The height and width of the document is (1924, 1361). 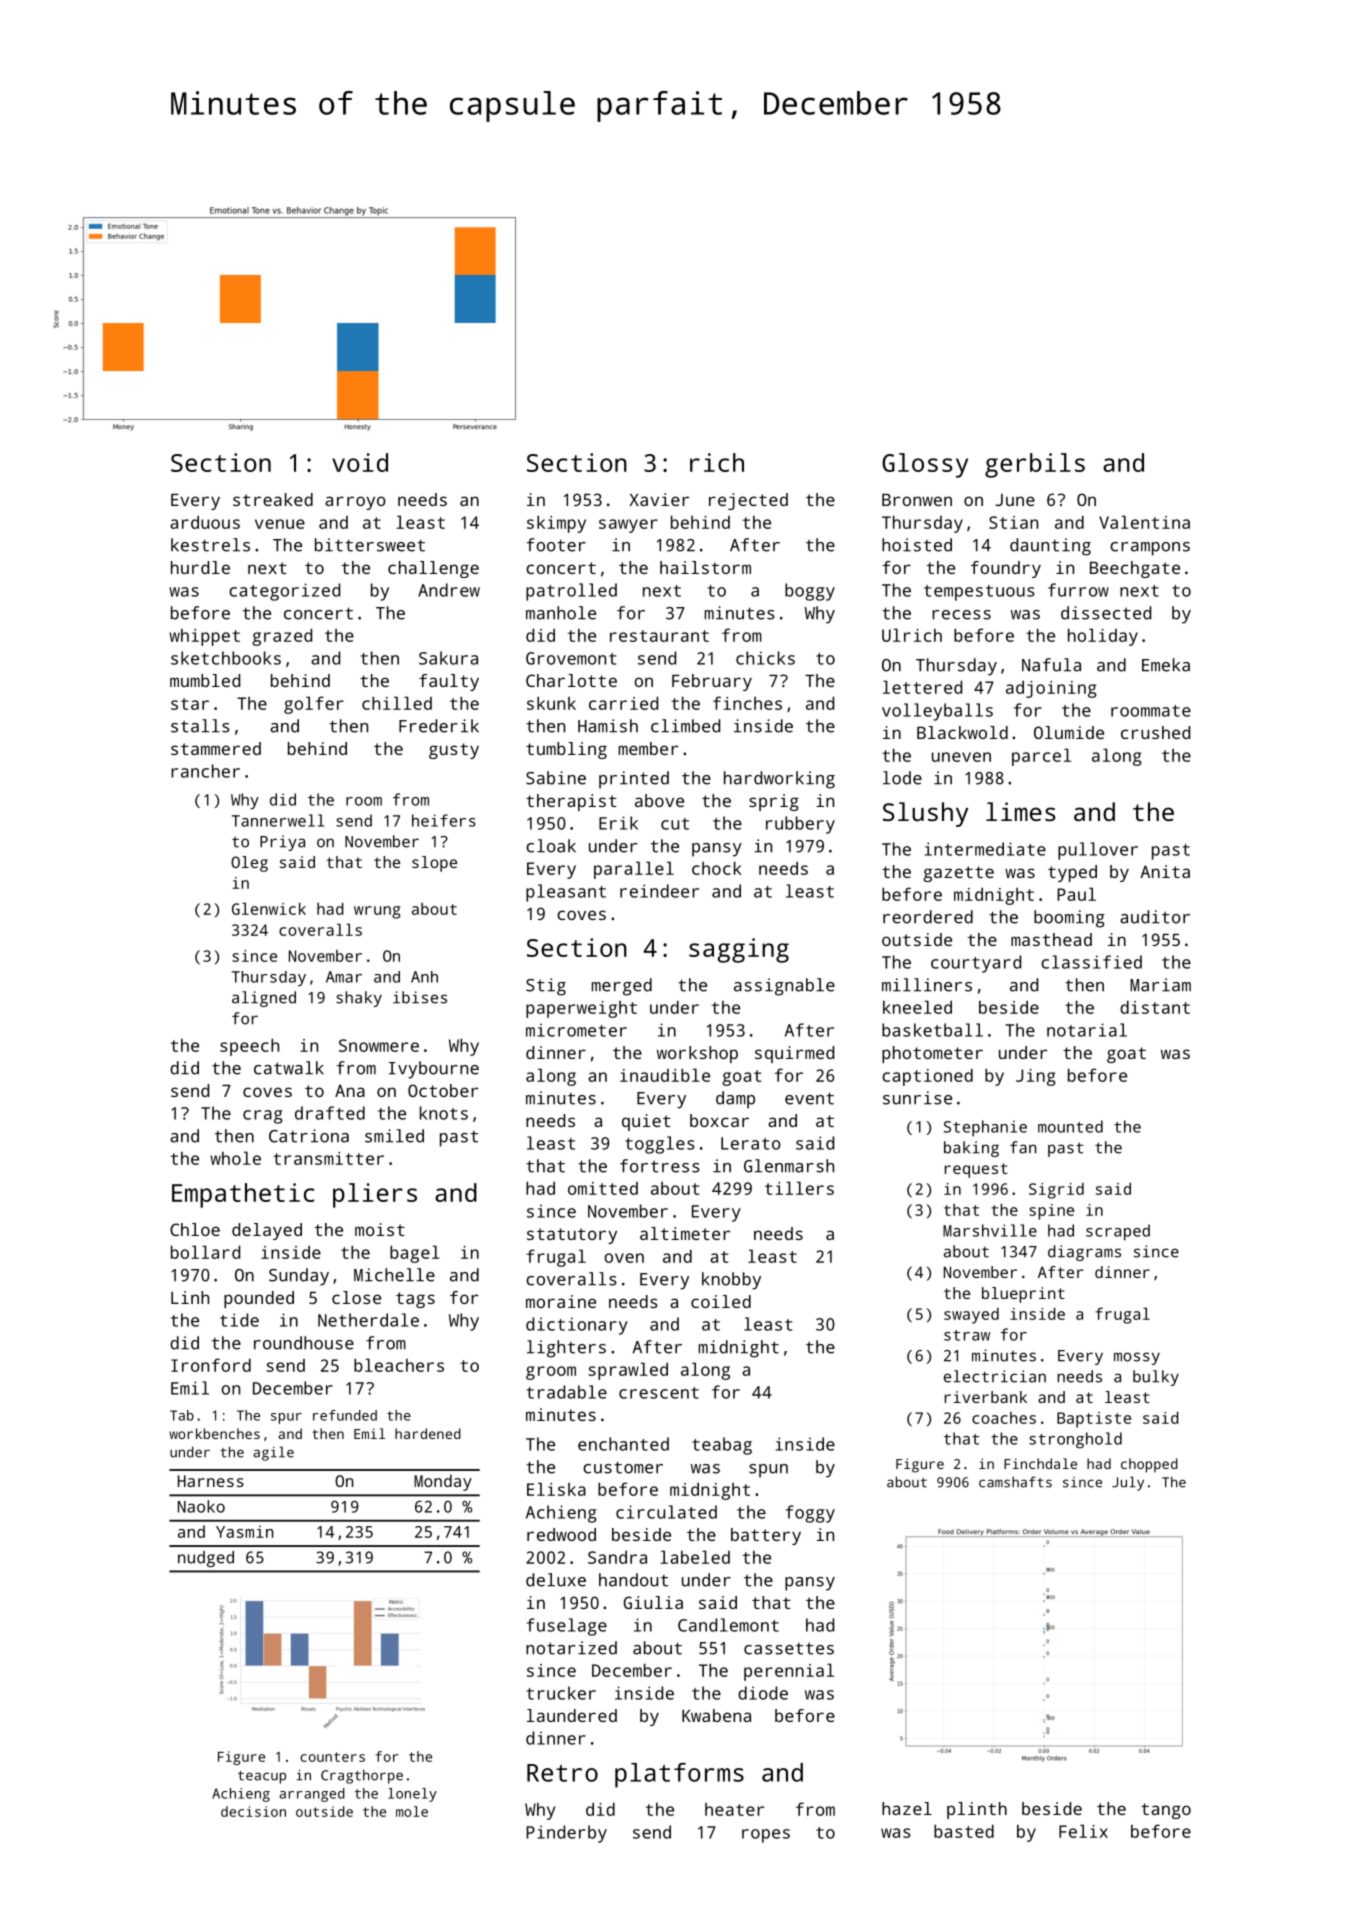 I want to click on decision, so click(x=253, y=1811).
